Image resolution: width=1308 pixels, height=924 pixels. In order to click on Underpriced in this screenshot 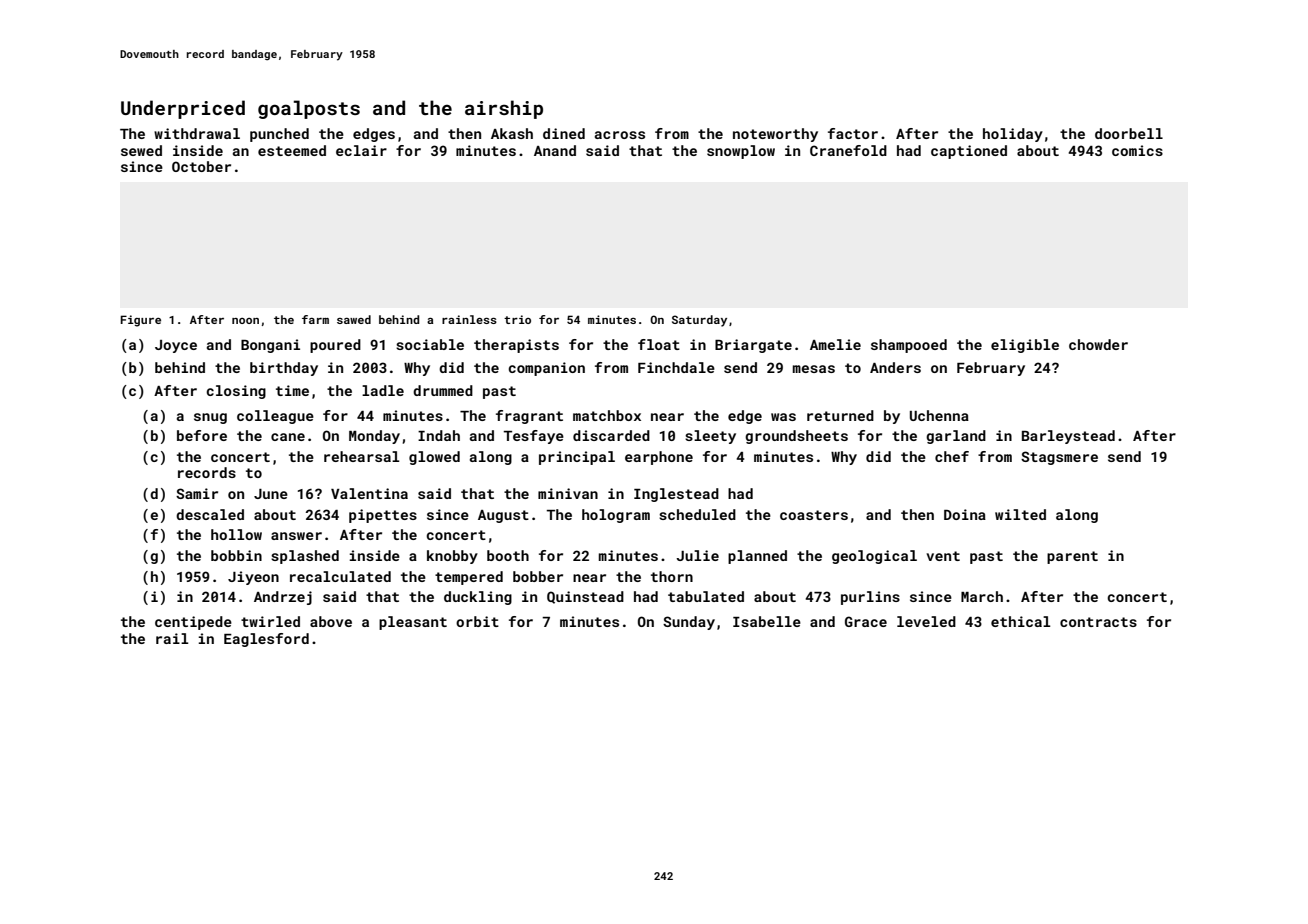, I will do `click(183, 109)`.
